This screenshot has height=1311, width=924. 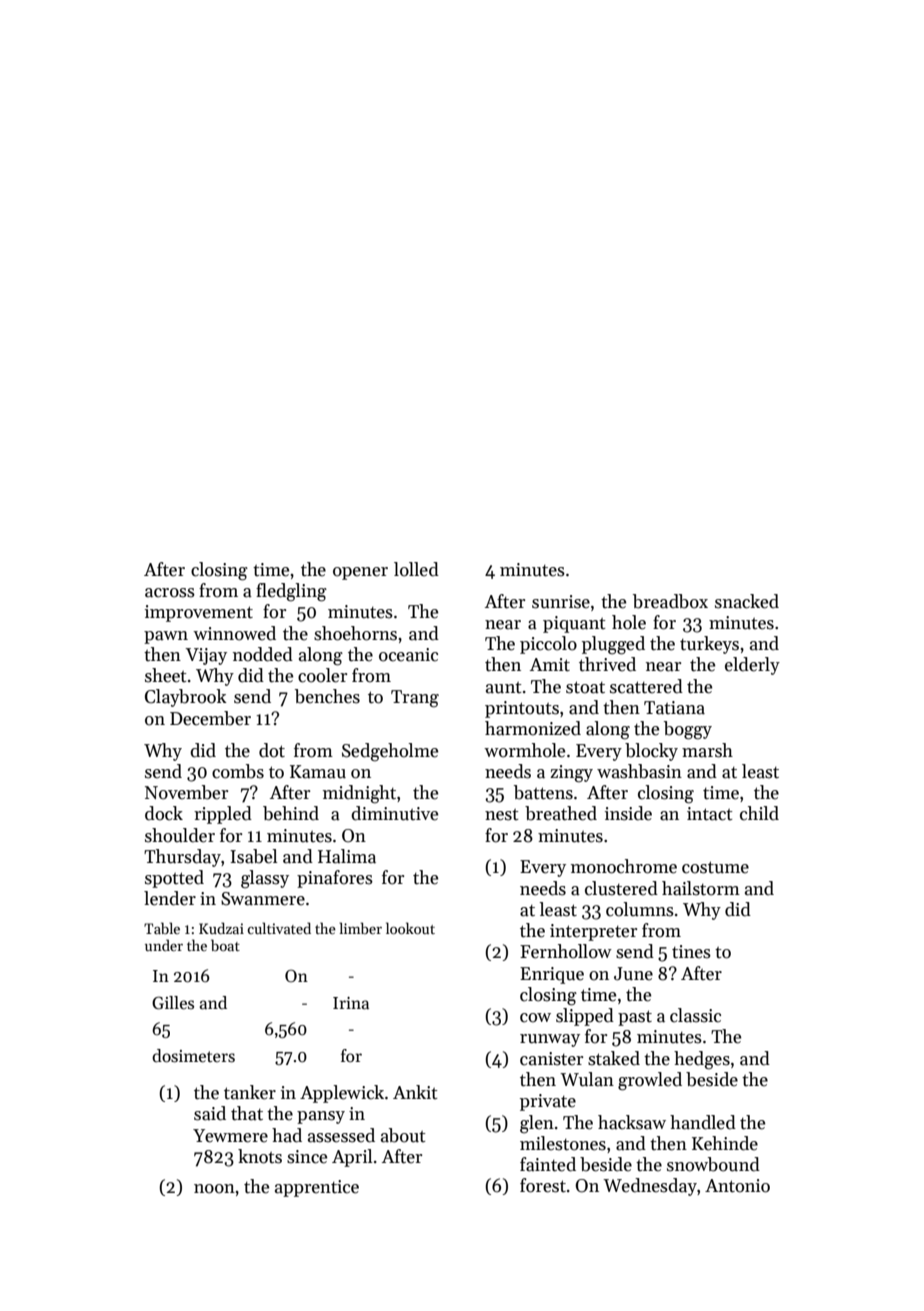 What do you see at coordinates (410, 928) in the screenshot?
I see `lookout` at bounding box center [410, 928].
